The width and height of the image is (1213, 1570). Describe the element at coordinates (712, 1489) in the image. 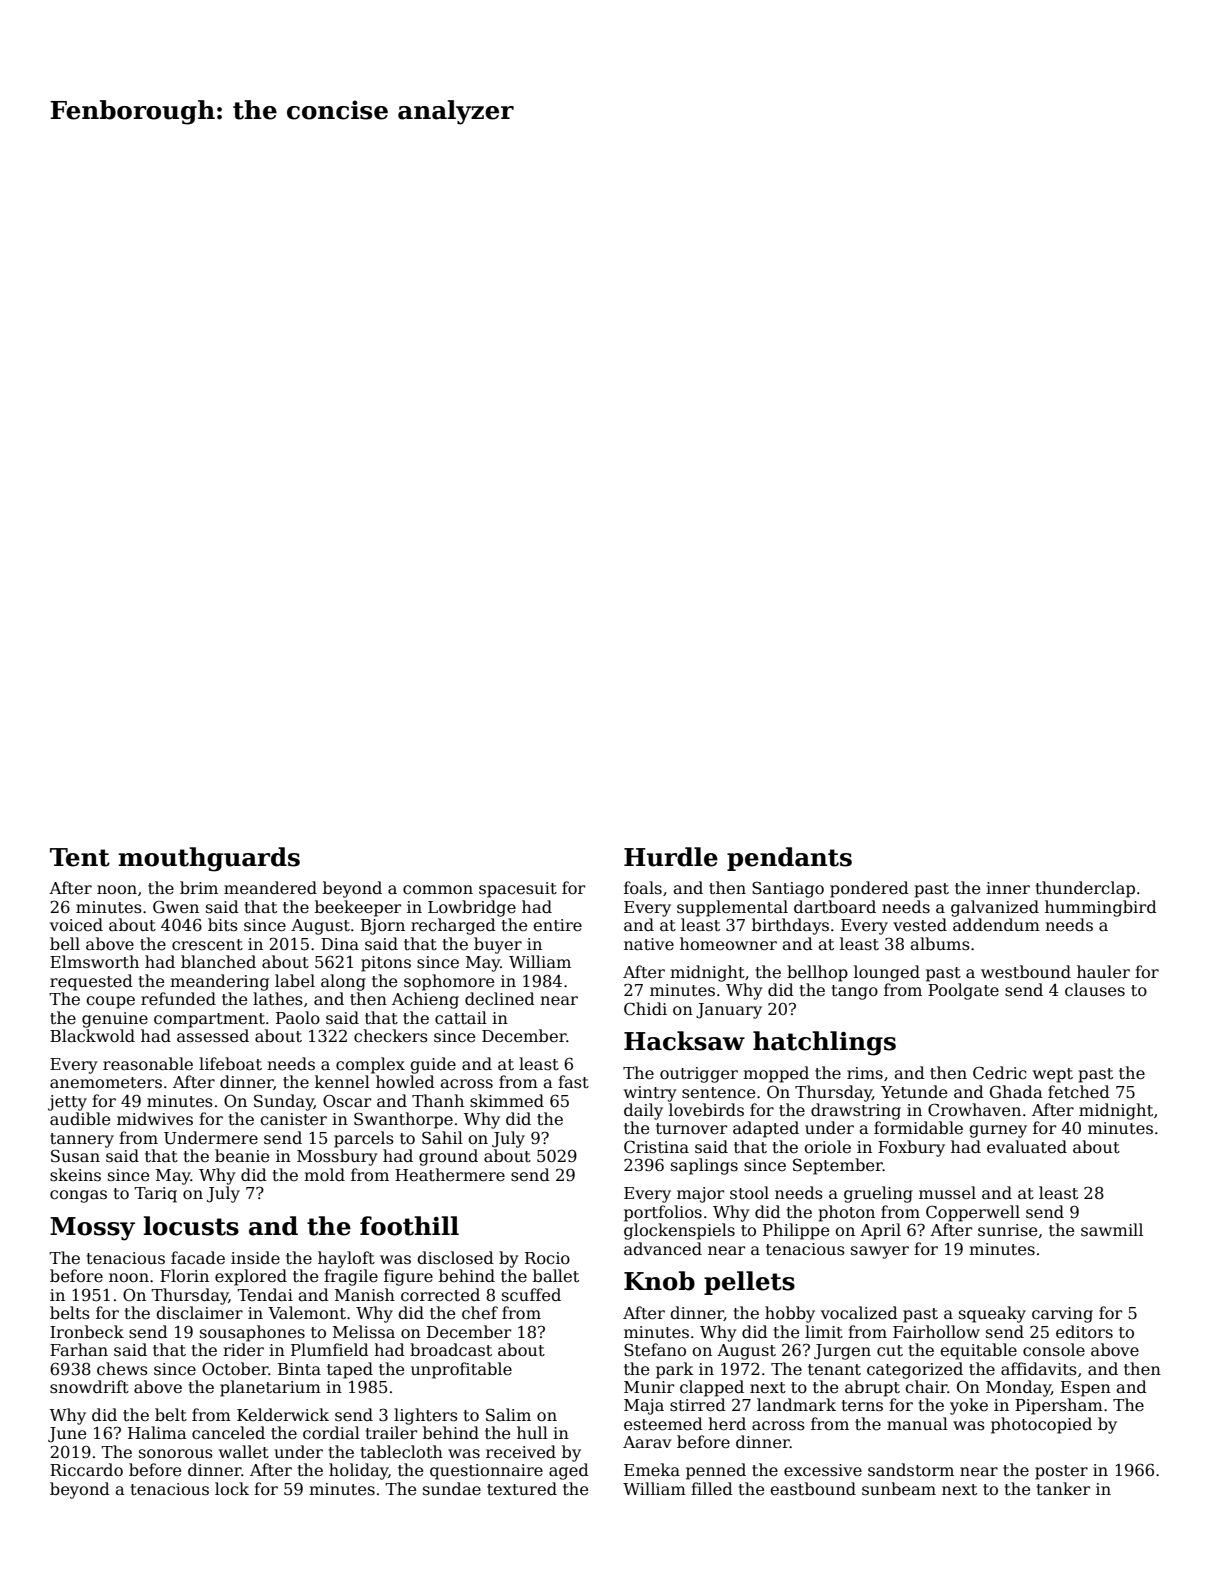

I see `filled` at that location.
